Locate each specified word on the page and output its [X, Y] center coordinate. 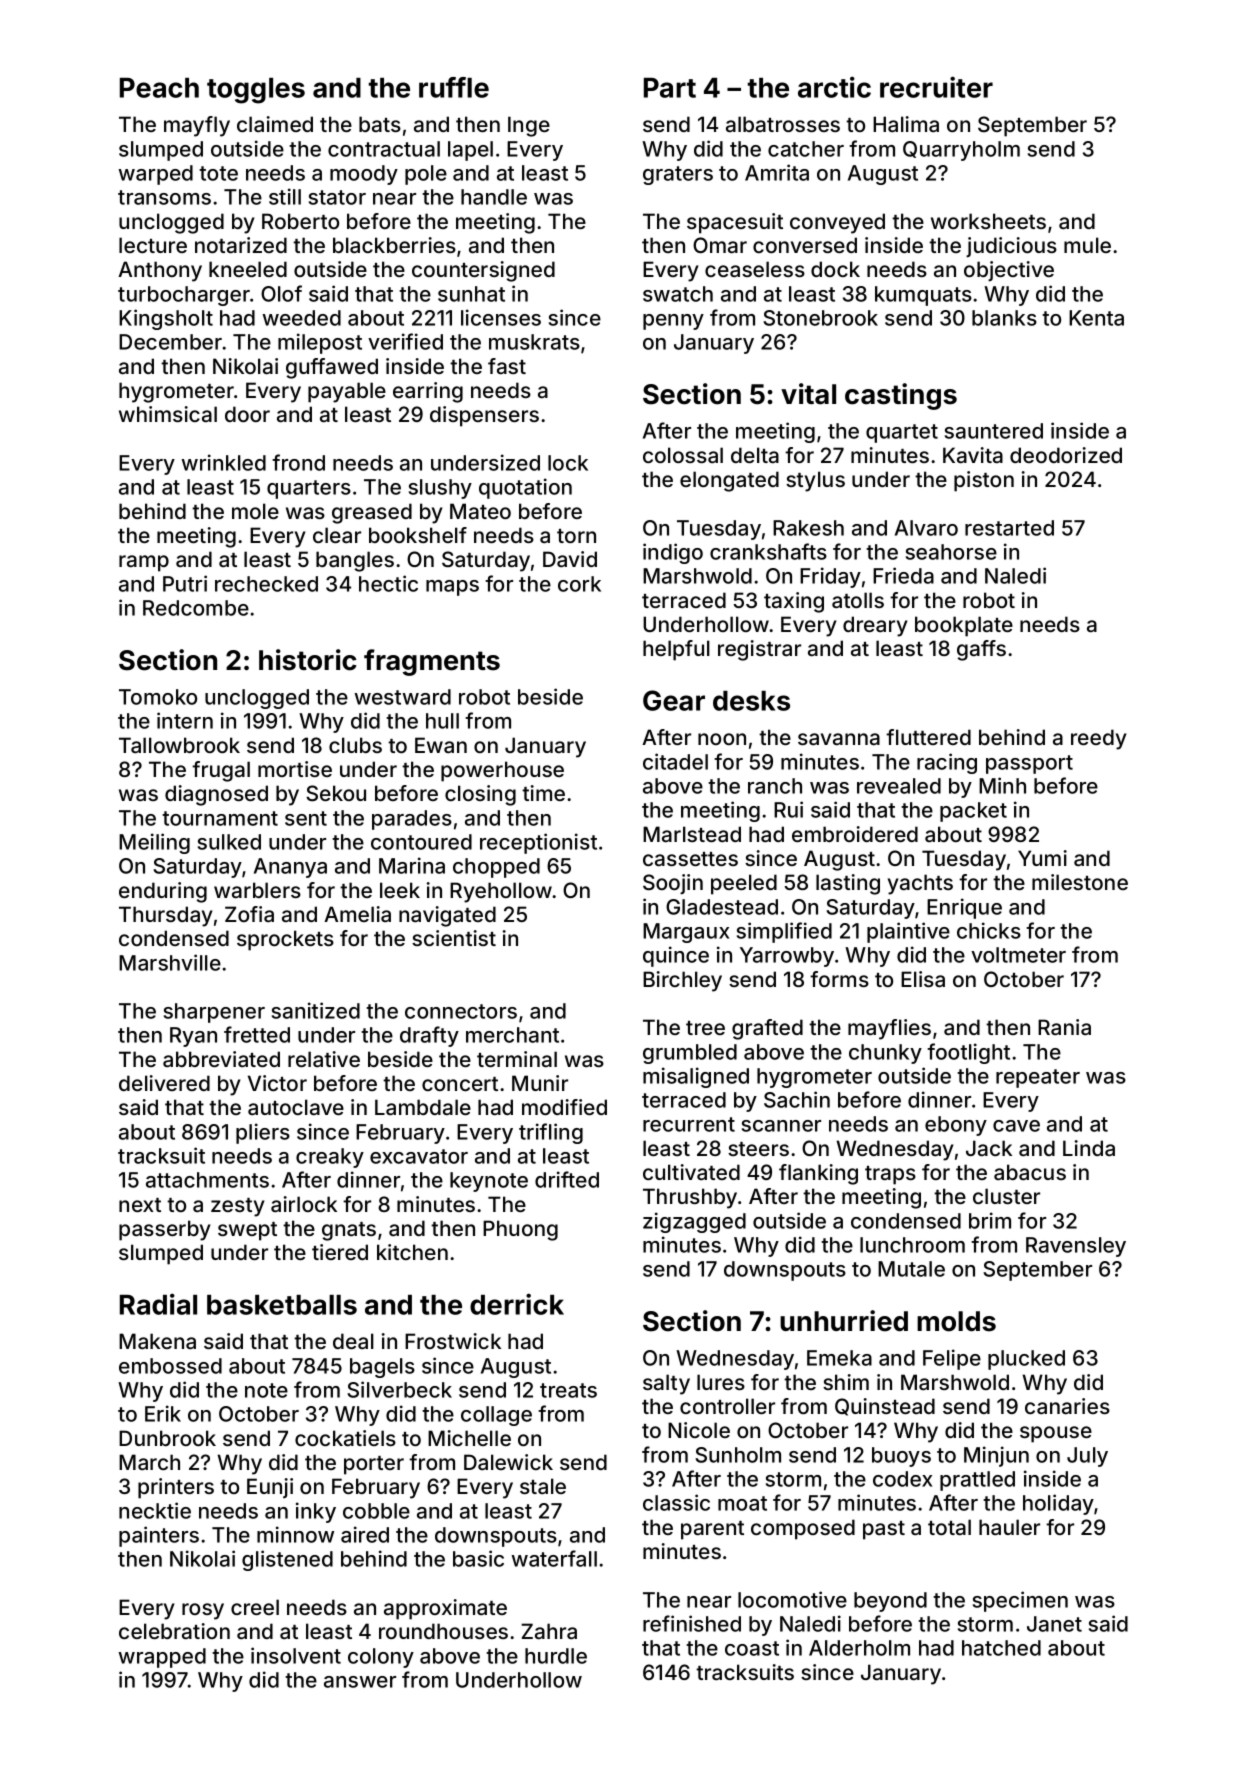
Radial [158, 1304]
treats [568, 1390]
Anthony [160, 271]
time [543, 793]
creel [255, 1607]
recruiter [936, 87]
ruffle [454, 87]
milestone [1080, 882]
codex [902, 1479]
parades [412, 820]
